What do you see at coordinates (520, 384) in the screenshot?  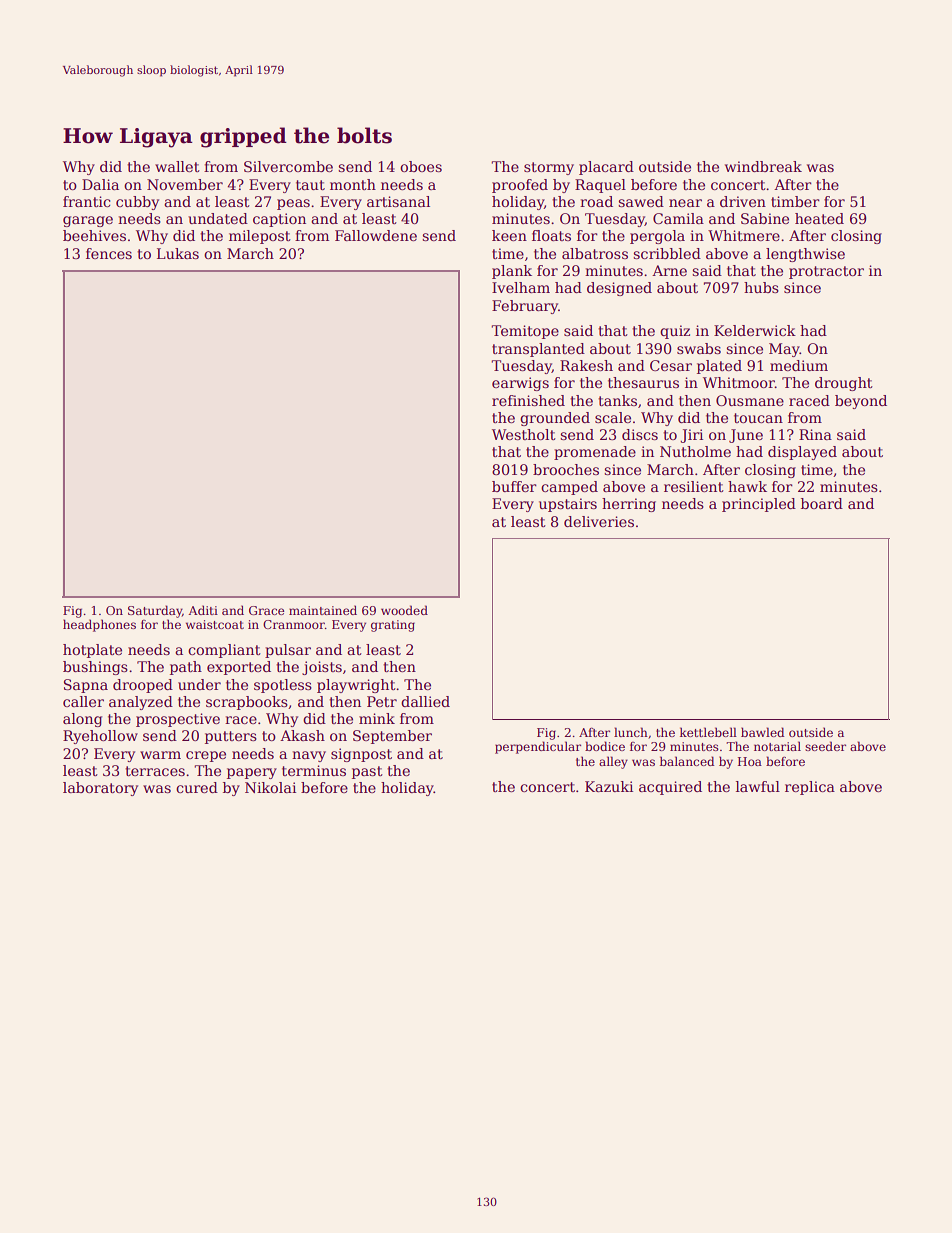 I see `earwigs` at bounding box center [520, 384].
